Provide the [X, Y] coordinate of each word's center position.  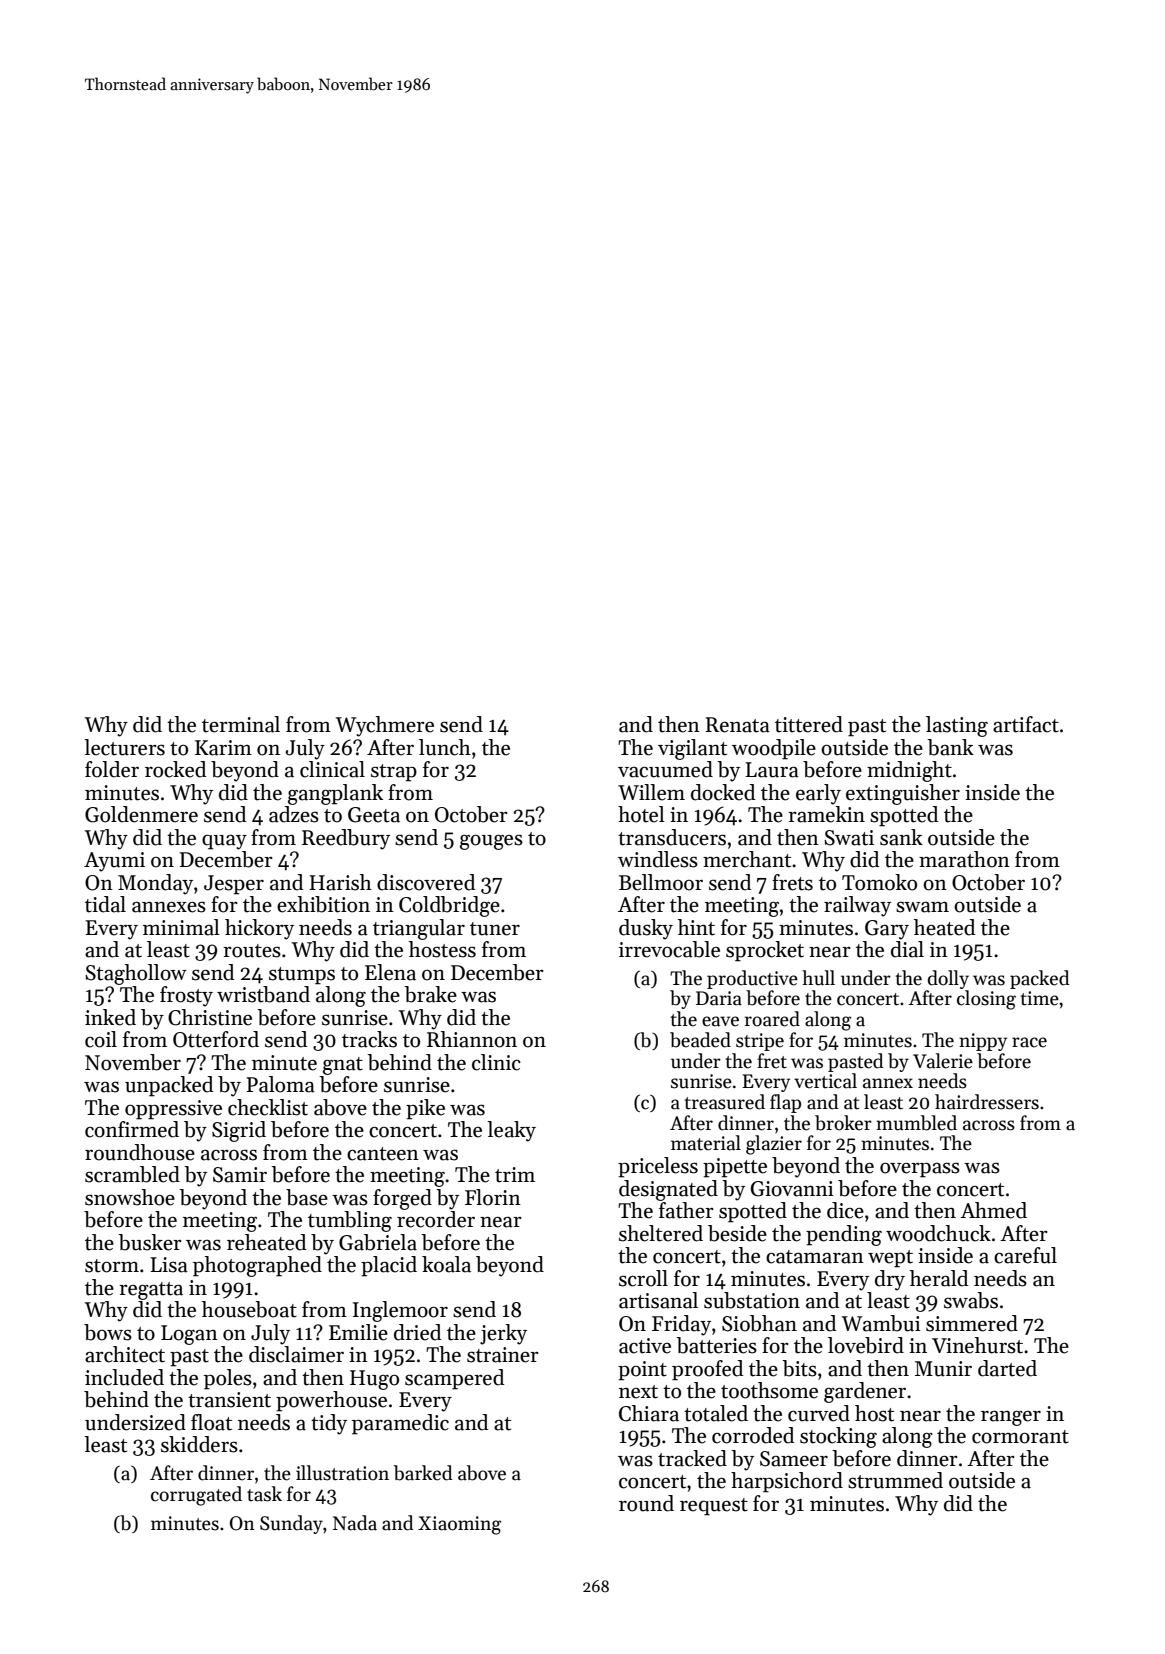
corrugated [196, 1496]
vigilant [692, 749]
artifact [1026, 724]
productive [752, 979]
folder [112, 769]
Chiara [649, 1413]
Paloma [280, 1084]
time [1040, 998]
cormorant [1020, 1437]
